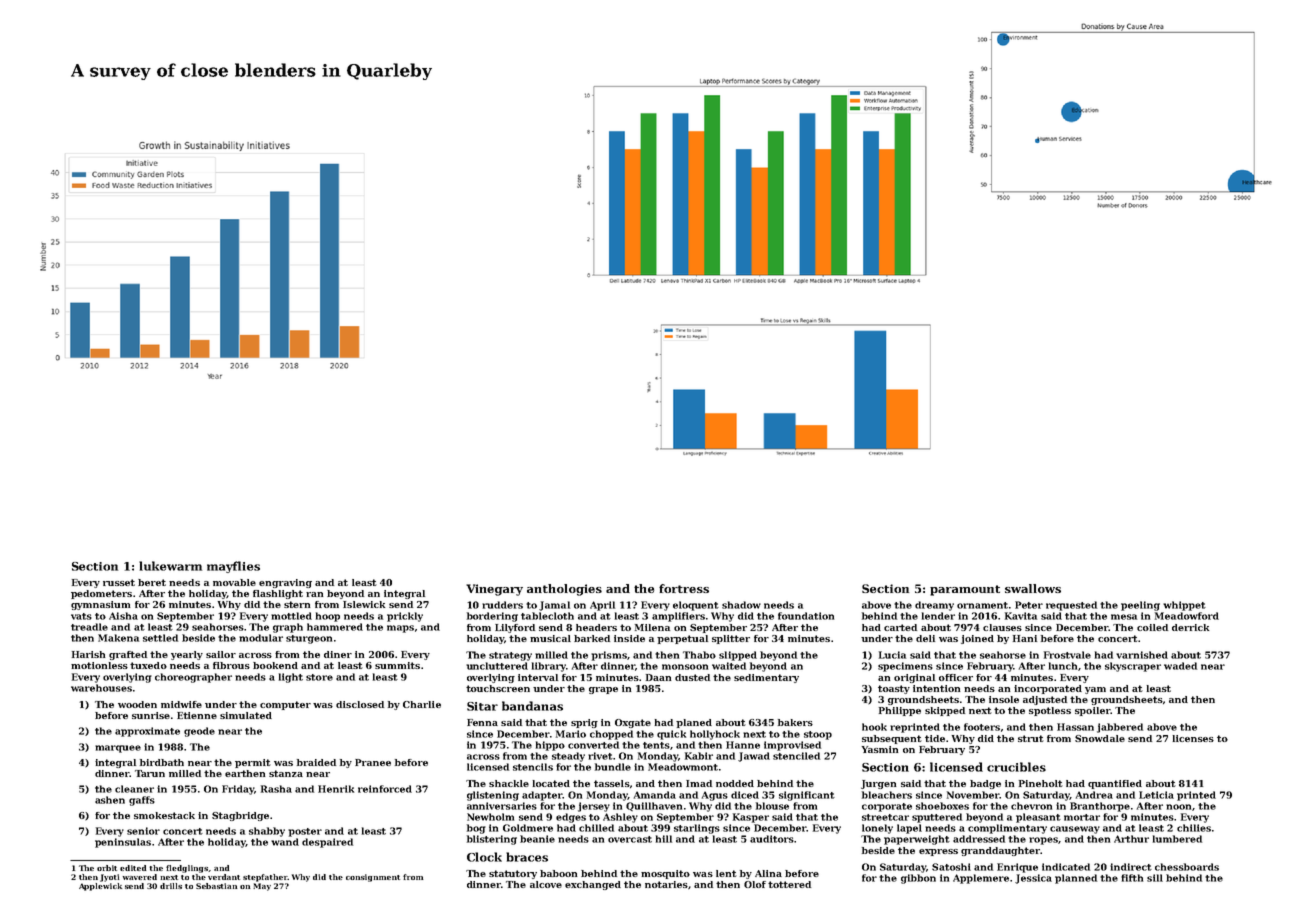  Describe the element at coordinates (1178, 807) in the image. I see `noon` at that location.
